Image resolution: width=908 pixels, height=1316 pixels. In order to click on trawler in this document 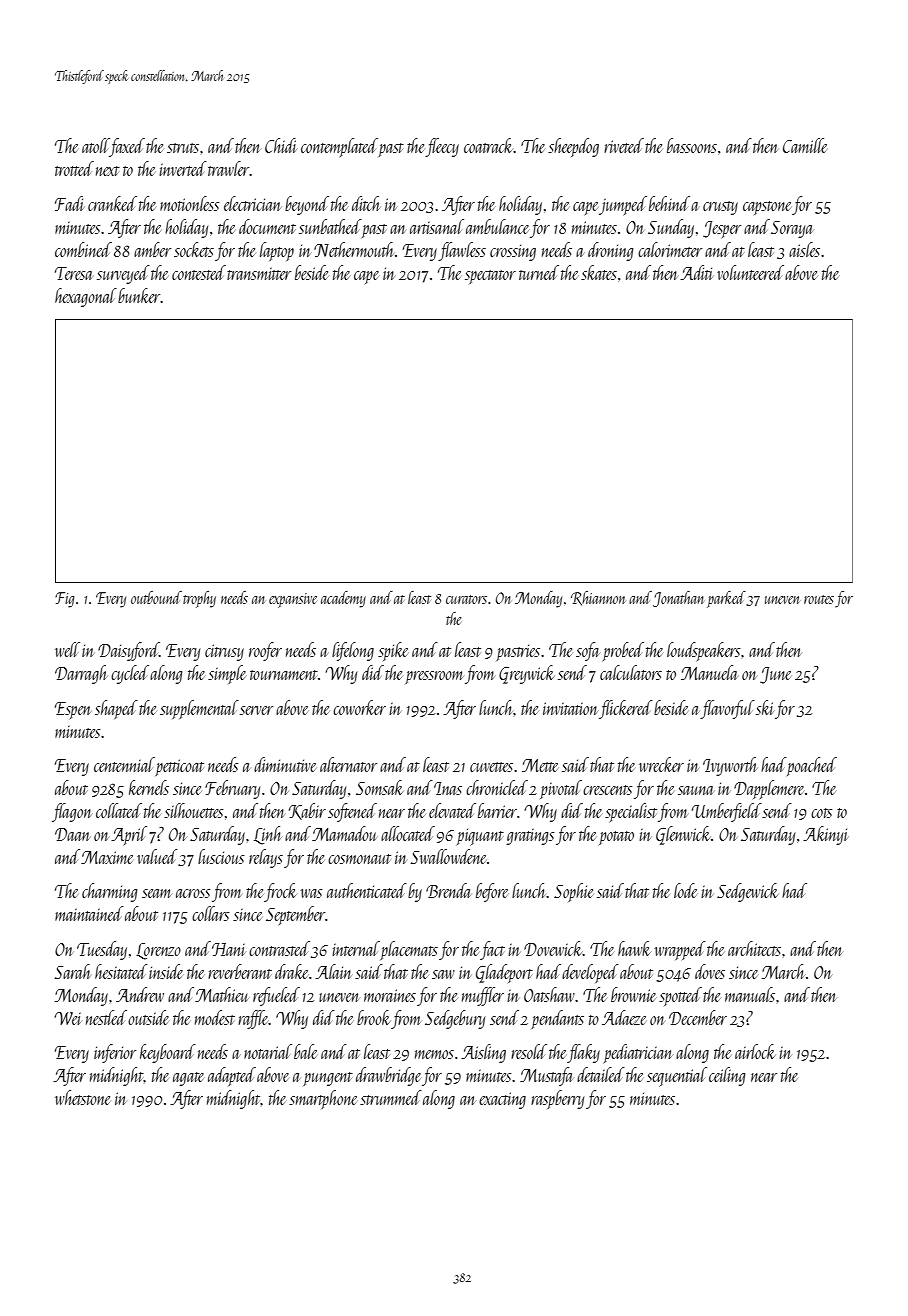, I will do `click(228, 168)`.
